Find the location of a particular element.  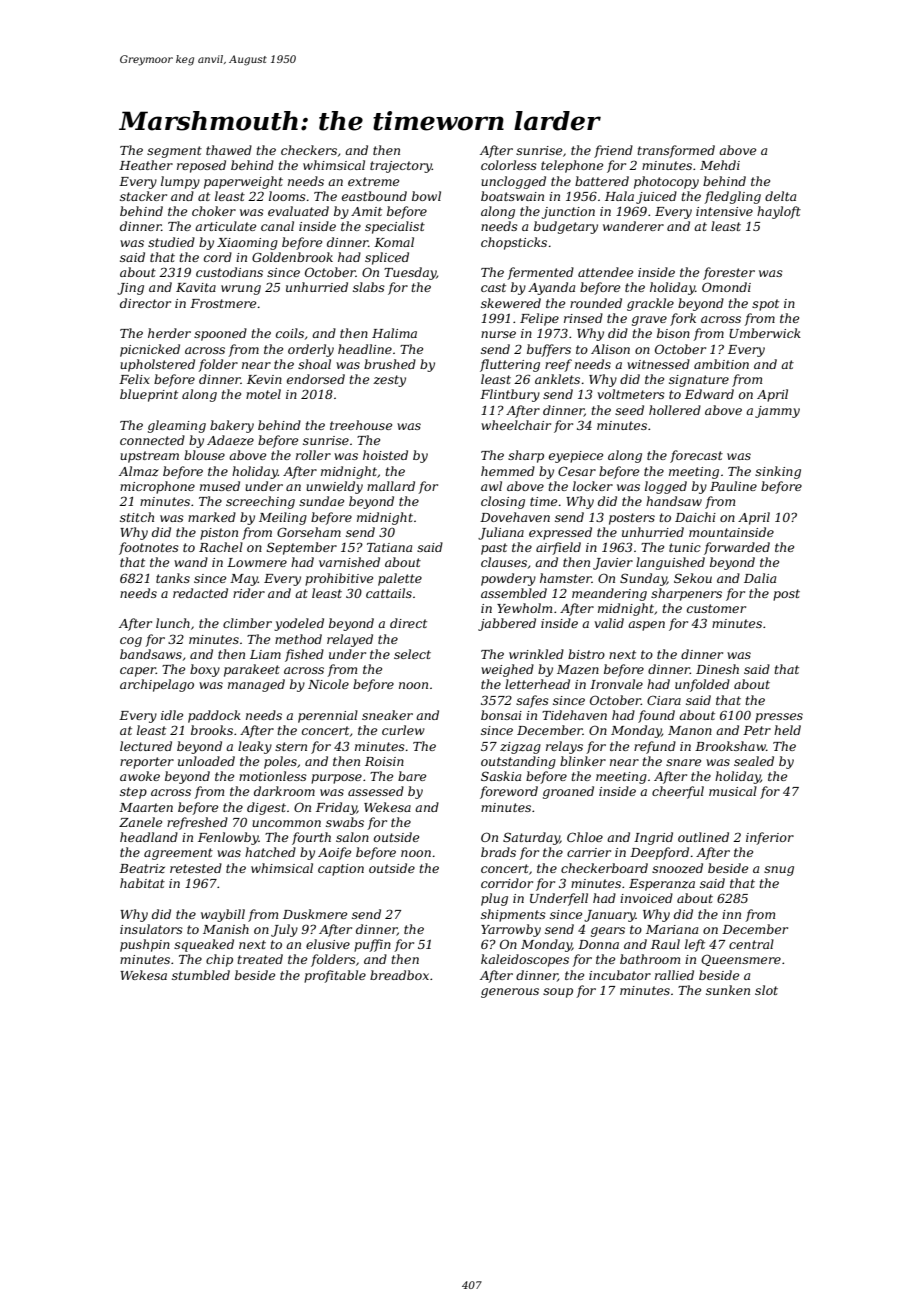

Liam is located at coordinates (265, 654).
